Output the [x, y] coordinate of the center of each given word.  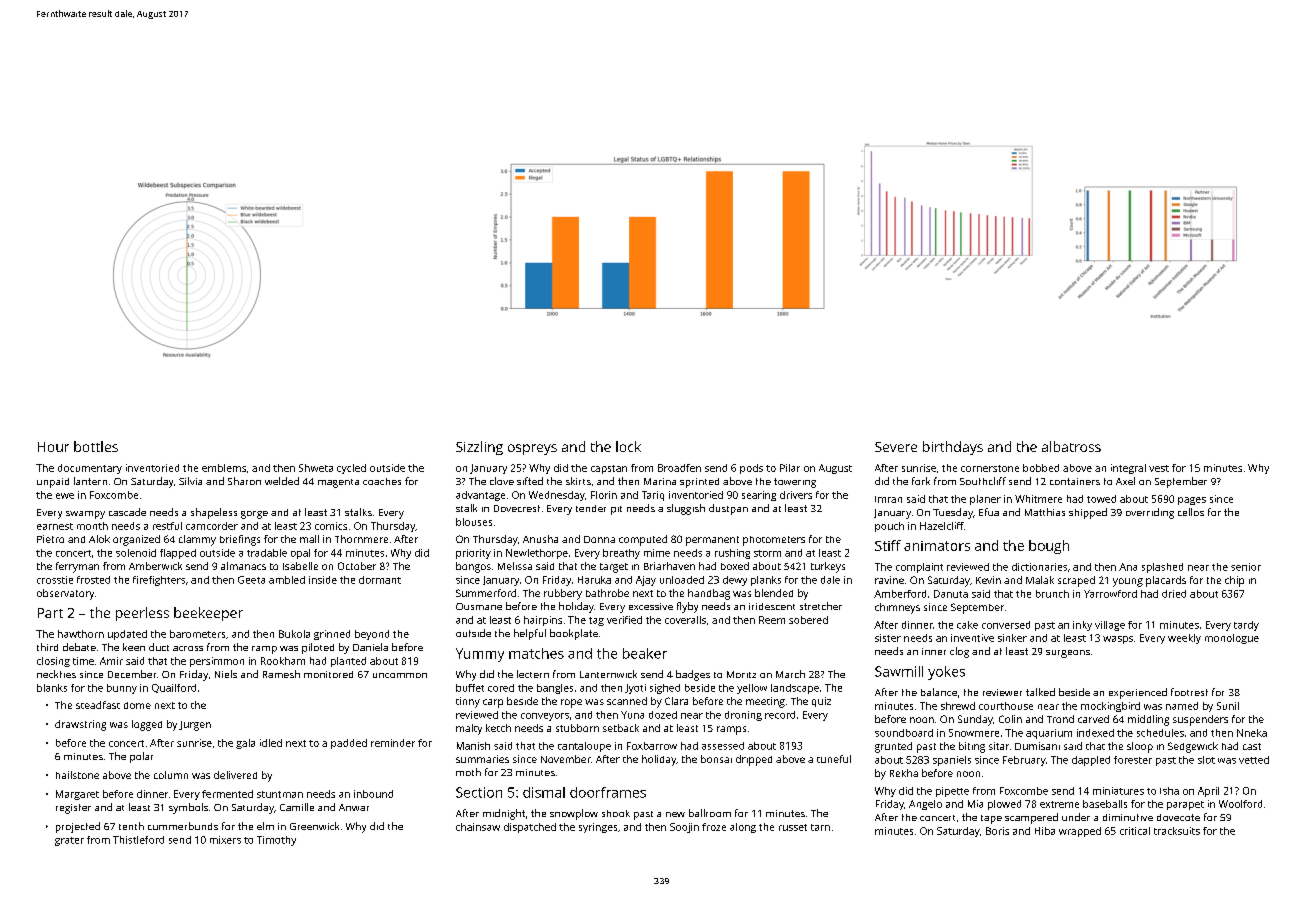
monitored [328, 674]
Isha [1169, 791]
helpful [530, 634]
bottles [96, 446]
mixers [225, 840]
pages [1192, 501]
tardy [1246, 626]
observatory [65, 594]
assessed [723, 746]
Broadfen [679, 468]
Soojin [684, 828]
